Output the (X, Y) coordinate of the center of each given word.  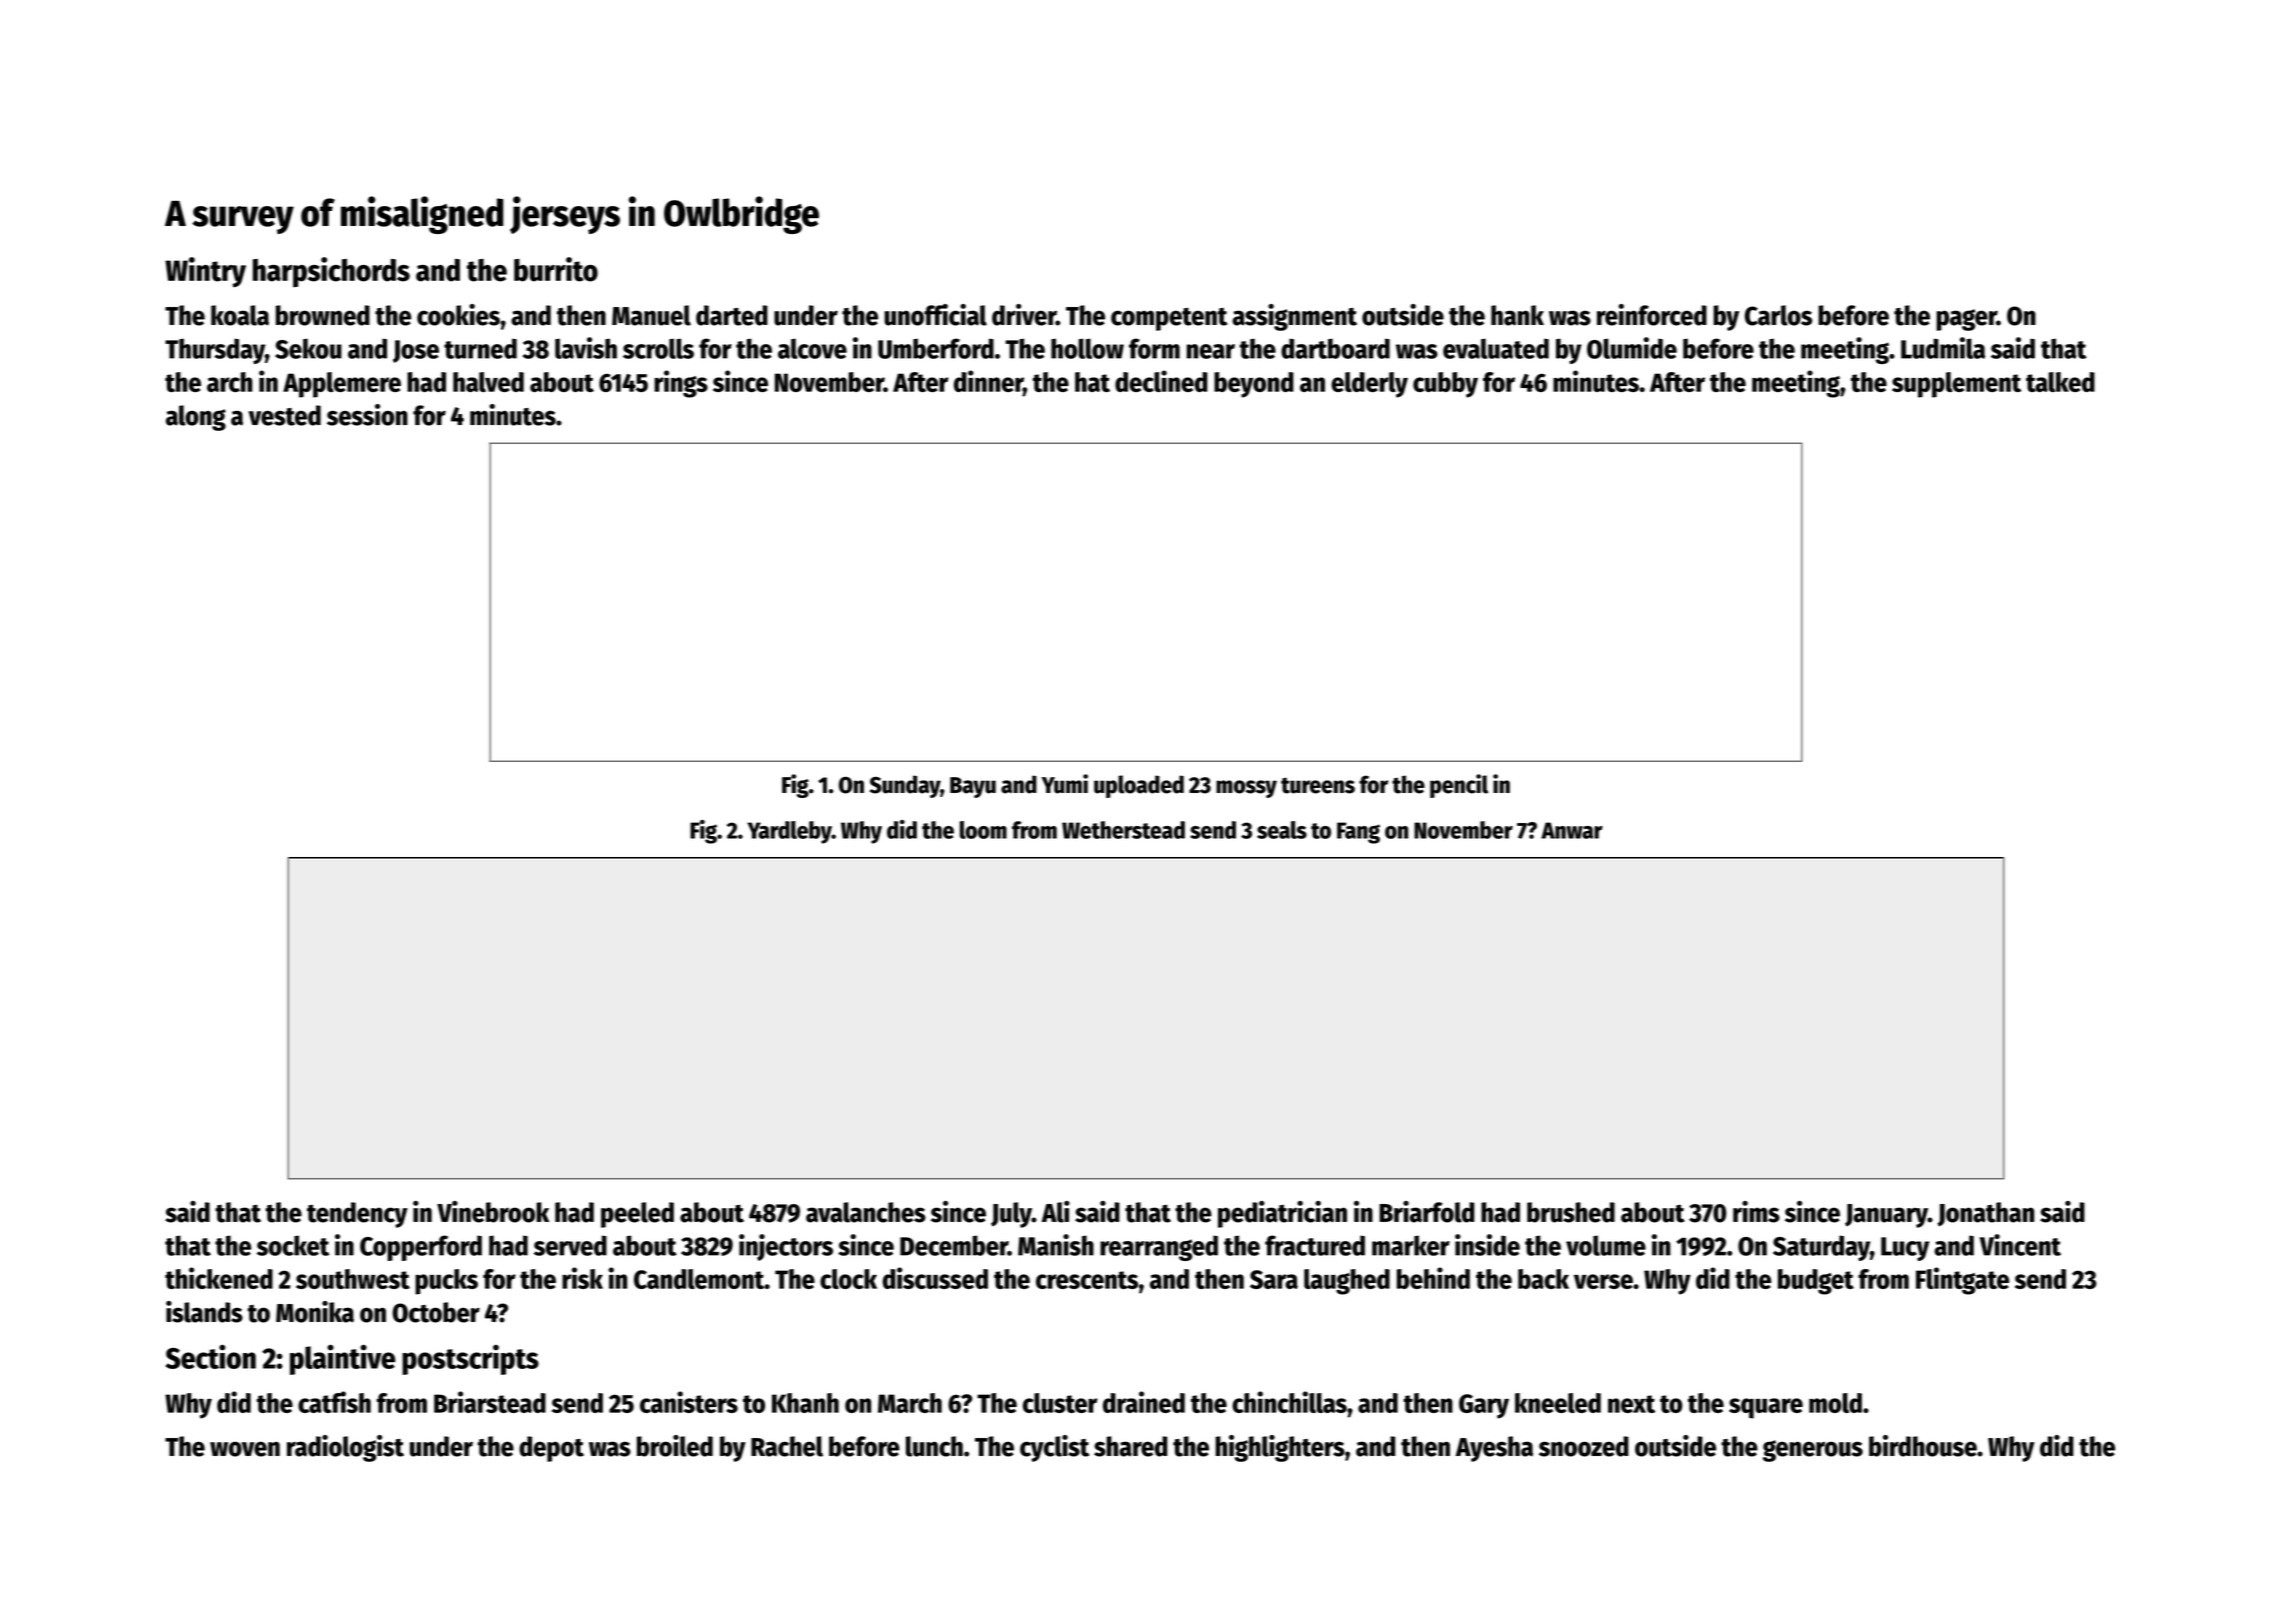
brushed (1571, 1212)
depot (551, 1449)
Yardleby (789, 832)
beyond (1254, 385)
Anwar (1572, 830)
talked (2060, 382)
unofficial (935, 315)
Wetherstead (1123, 830)
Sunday (905, 786)
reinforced (1652, 315)
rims (1756, 1212)
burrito (556, 269)
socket (293, 1245)
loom (983, 830)
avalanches (866, 1212)
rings (681, 384)
